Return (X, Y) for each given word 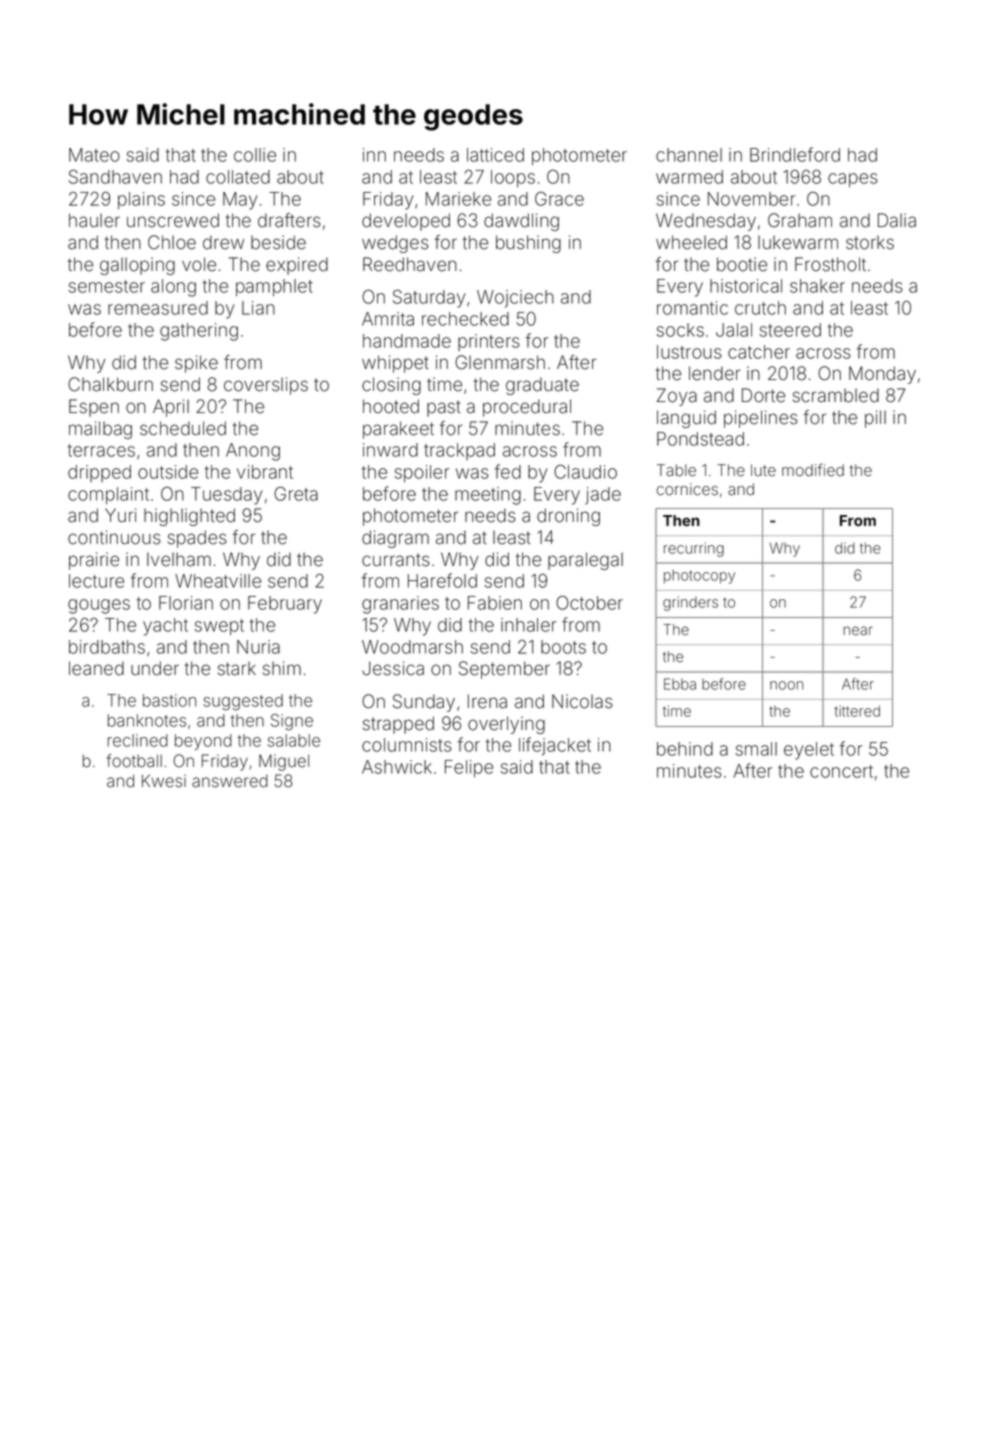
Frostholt (830, 264)
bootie (742, 264)
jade (603, 496)
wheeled (691, 242)
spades (197, 539)
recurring (694, 549)
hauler (94, 220)
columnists (407, 745)
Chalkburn (110, 384)
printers (489, 342)
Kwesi (164, 781)
